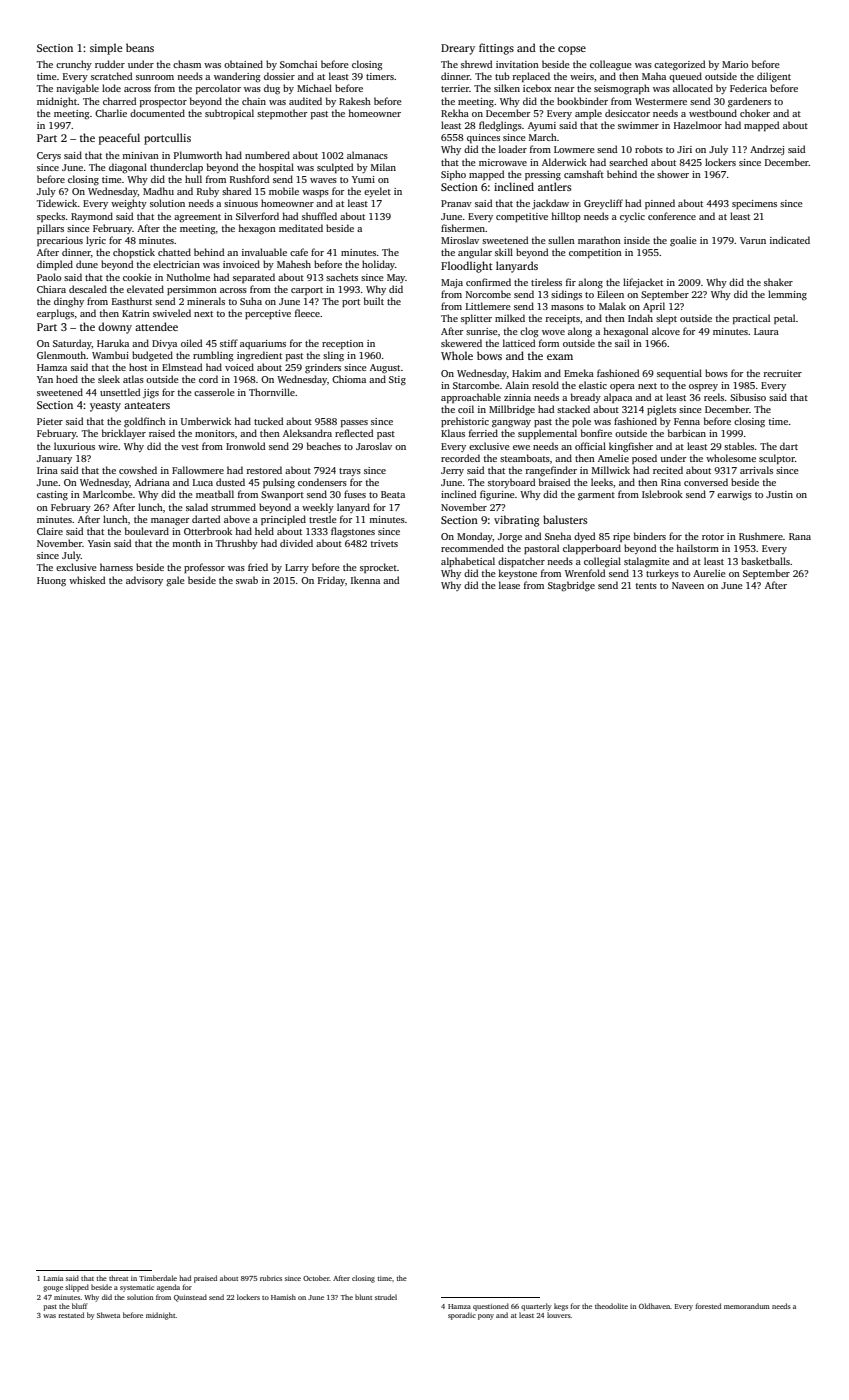 The height and width of the page is (1400, 849). What do you see at coordinates (507, 88) in the page?
I see `silken` at bounding box center [507, 88].
